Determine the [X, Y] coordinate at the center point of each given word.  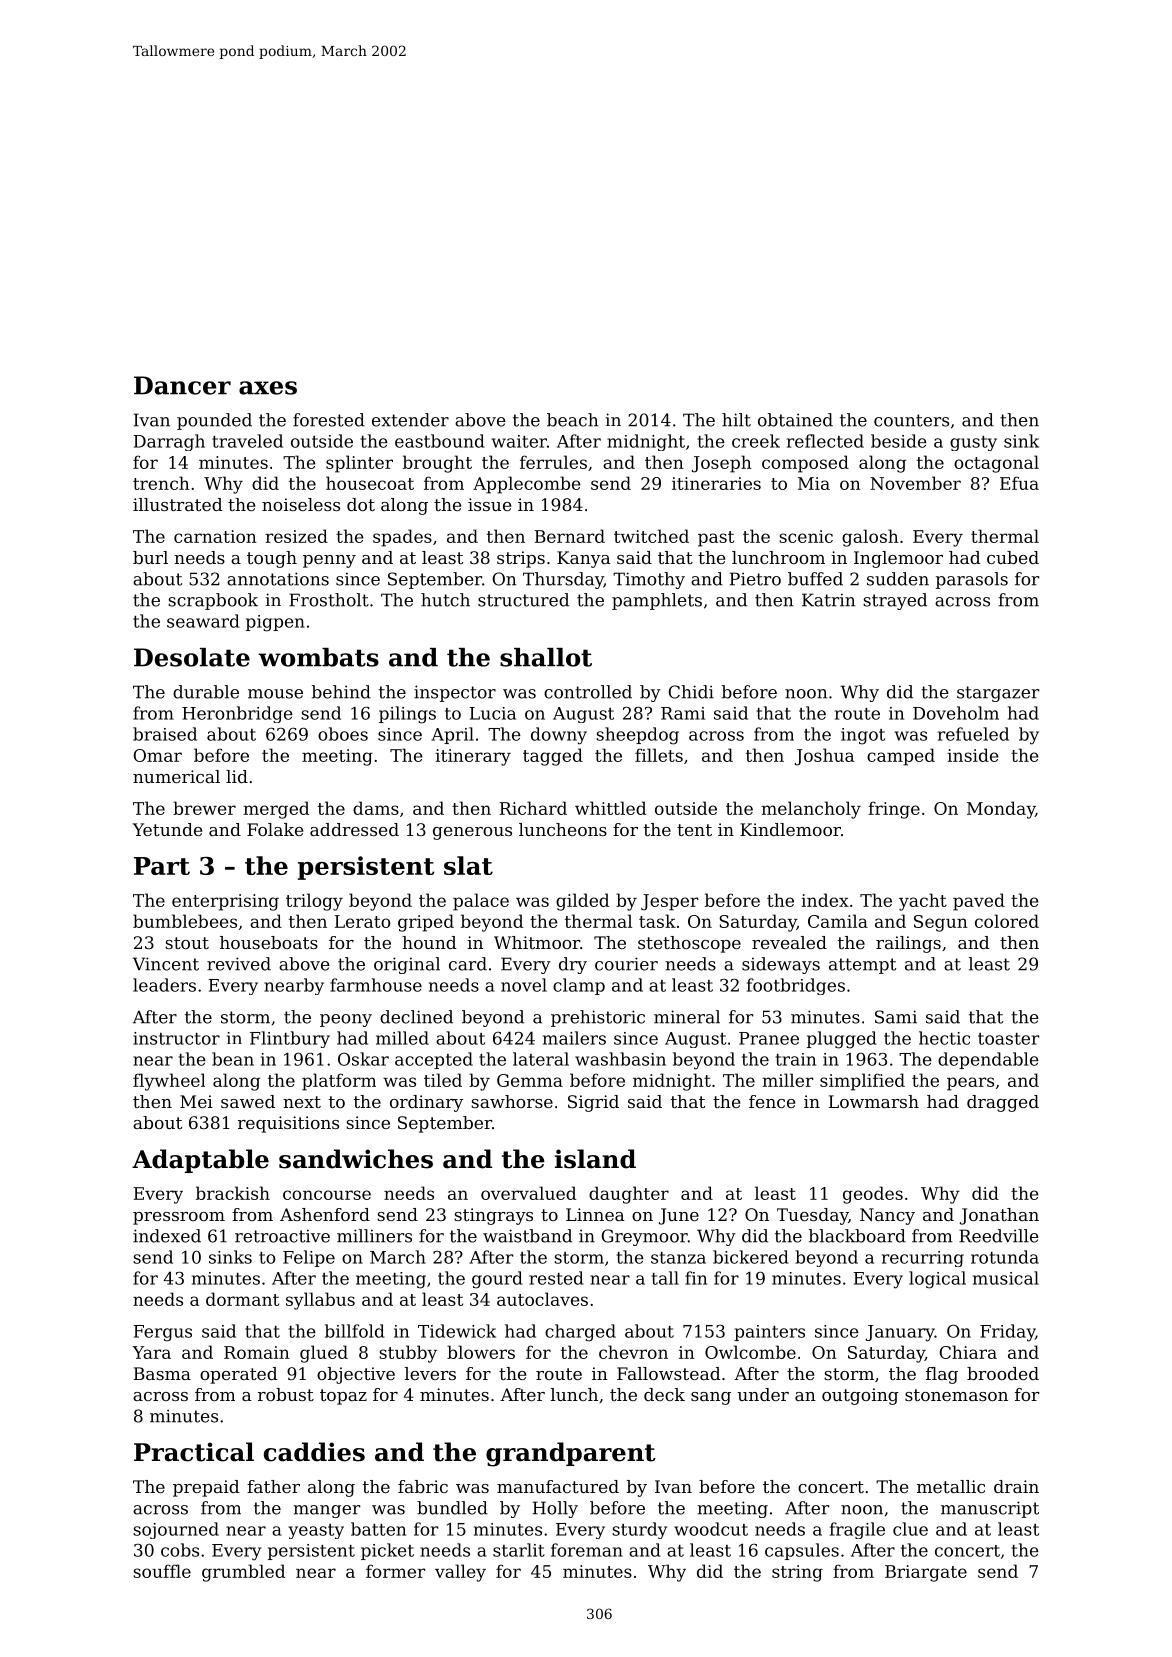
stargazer [998, 694]
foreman [587, 1550]
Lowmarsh [873, 1101]
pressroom [179, 1218]
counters [911, 420]
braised [165, 734]
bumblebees [185, 921]
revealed [789, 942]
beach [572, 420]
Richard [533, 808]
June [679, 1216]
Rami [683, 713]
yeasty [316, 1531]
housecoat [370, 483]
